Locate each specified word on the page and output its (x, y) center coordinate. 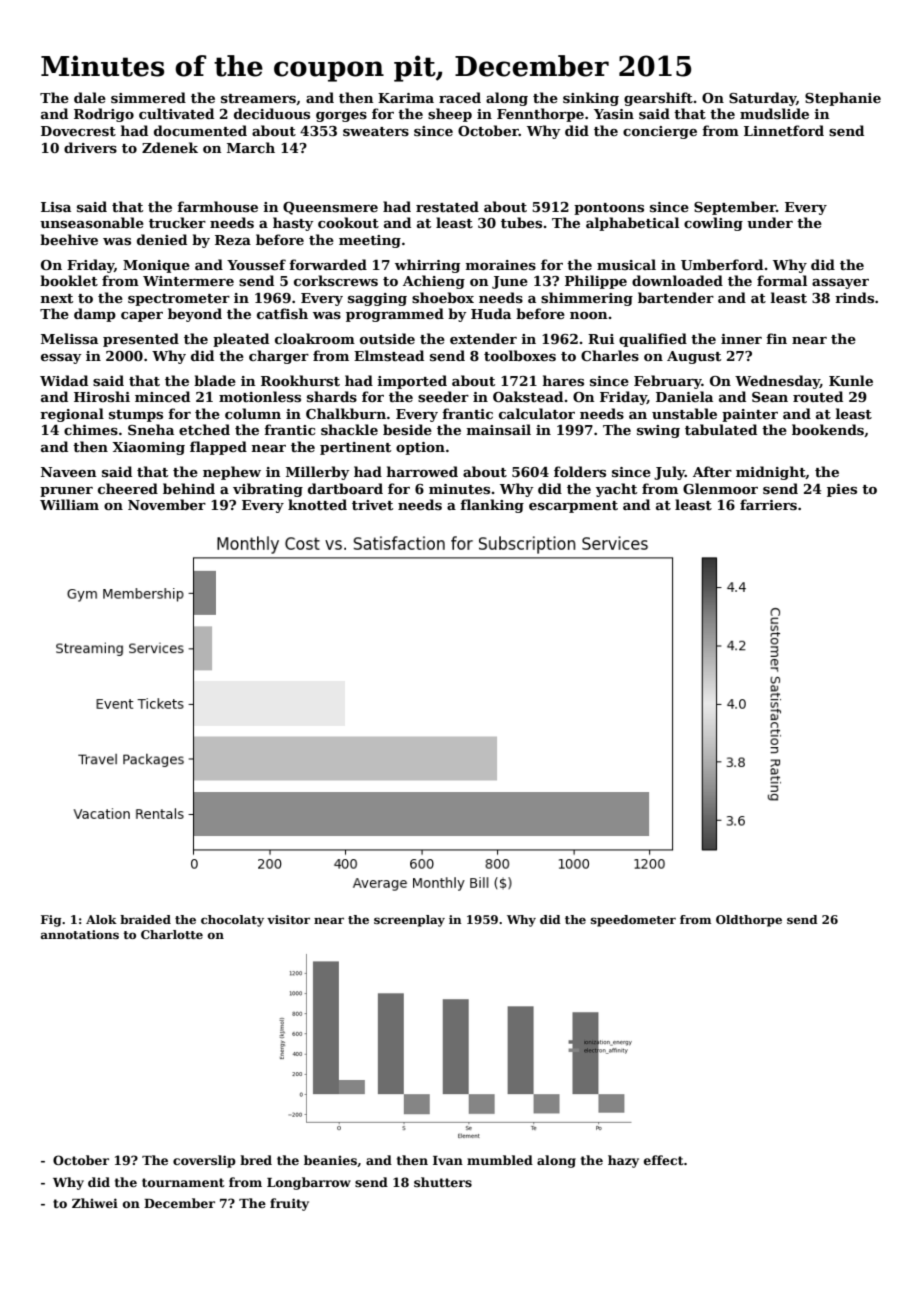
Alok (101, 919)
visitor (288, 919)
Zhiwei (95, 1203)
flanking (492, 506)
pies (842, 490)
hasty (293, 224)
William (69, 504)
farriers (768, 504)
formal (782, 280)
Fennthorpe (540, 115)
